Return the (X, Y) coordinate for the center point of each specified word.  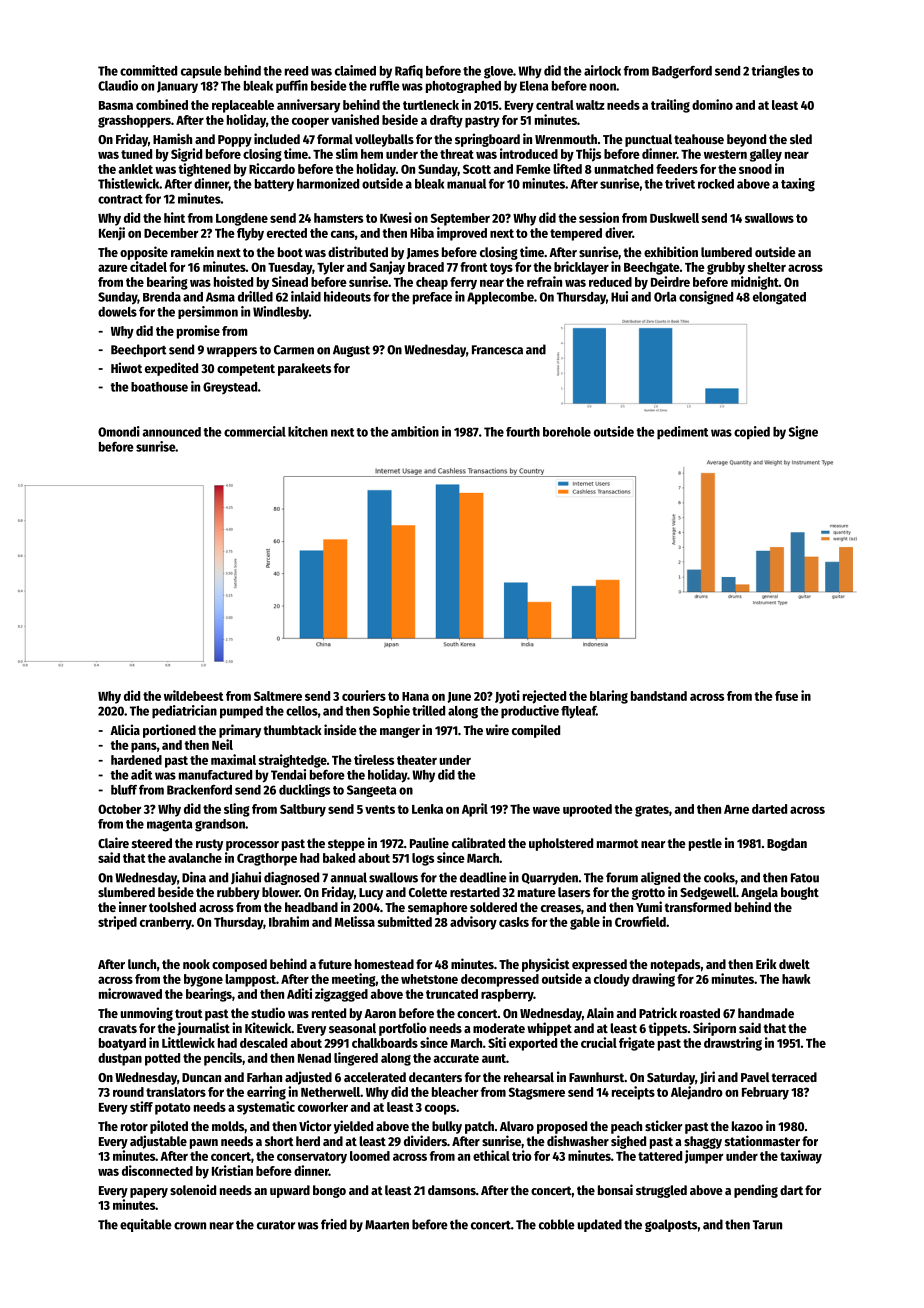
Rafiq (409, 72)
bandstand (659, 696)
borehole (567, 432)
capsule (201, 72)
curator (276, 1225)
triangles (775, 72)
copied (752, 433)
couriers (364, 695)
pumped (241, 712)
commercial (255, 431)
